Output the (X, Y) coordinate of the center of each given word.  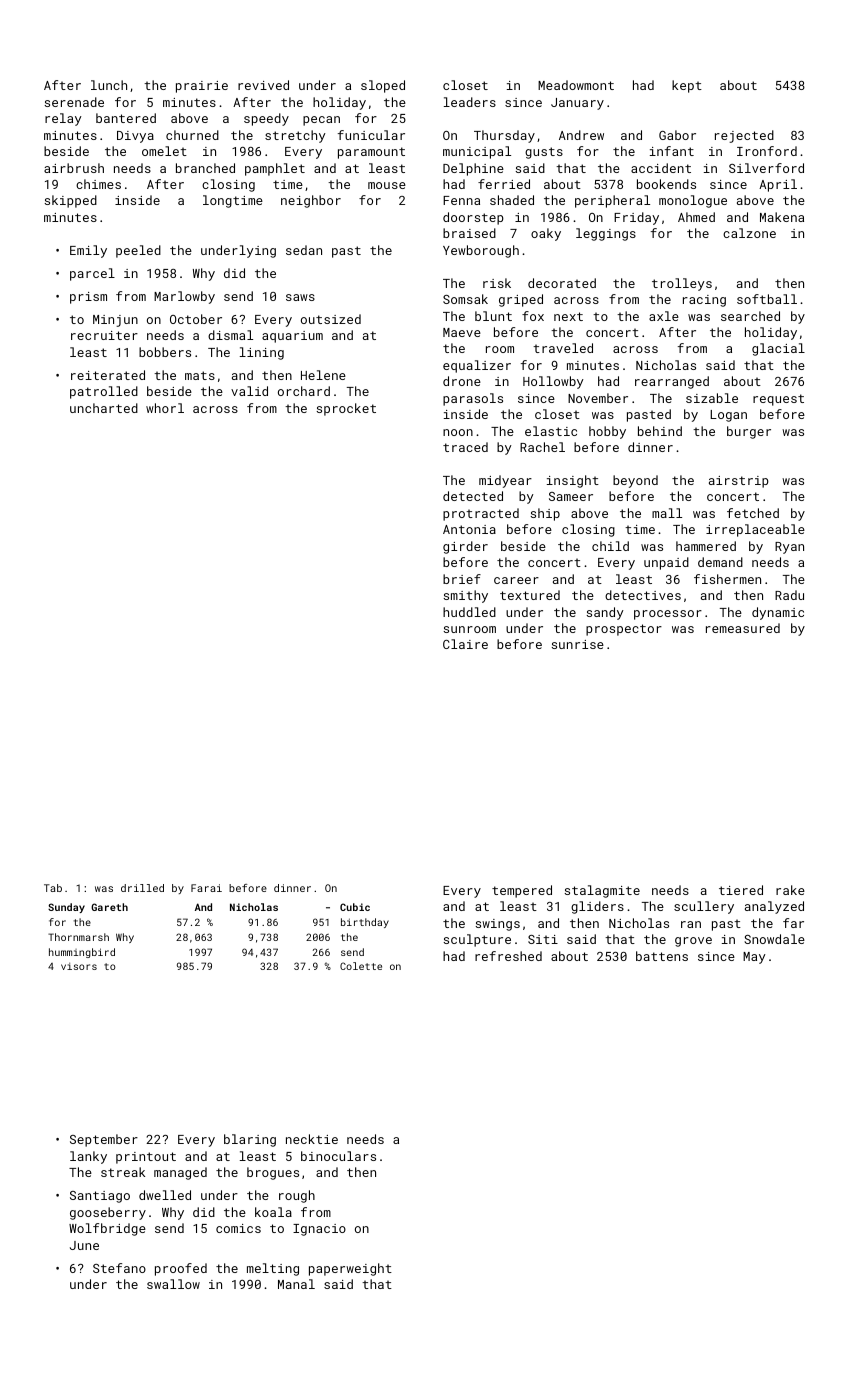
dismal (230, 335)
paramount (371, 153)
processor (668, 615)
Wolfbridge (107, 1229)
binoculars (338, 1156)
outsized (331, 319)
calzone (749, 233)
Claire (465, 644)
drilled (142, 888)
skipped (71, 201)
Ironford (767, 151)
